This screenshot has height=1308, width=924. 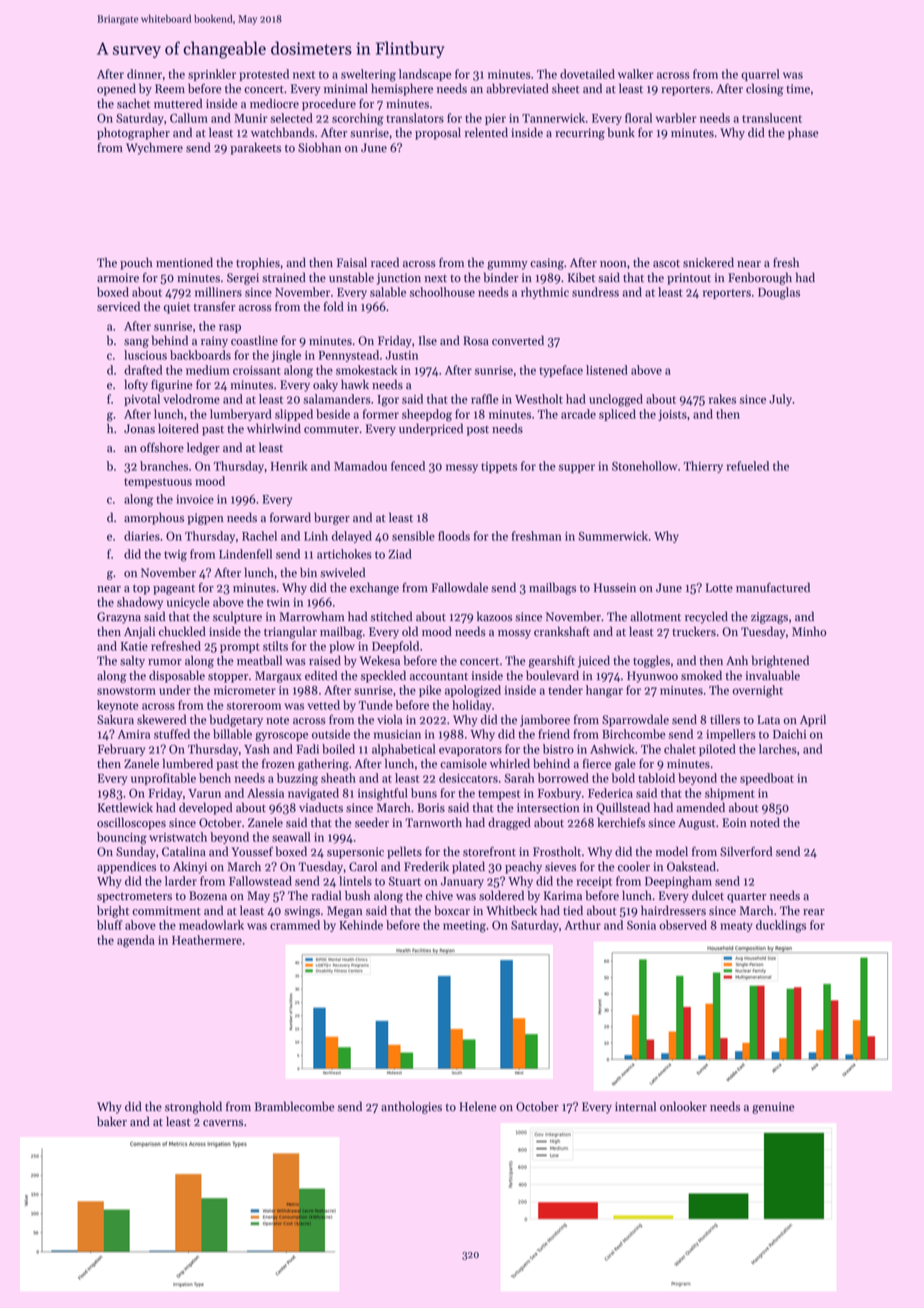 I want to click on dinner, so click(x=144, y=74).
